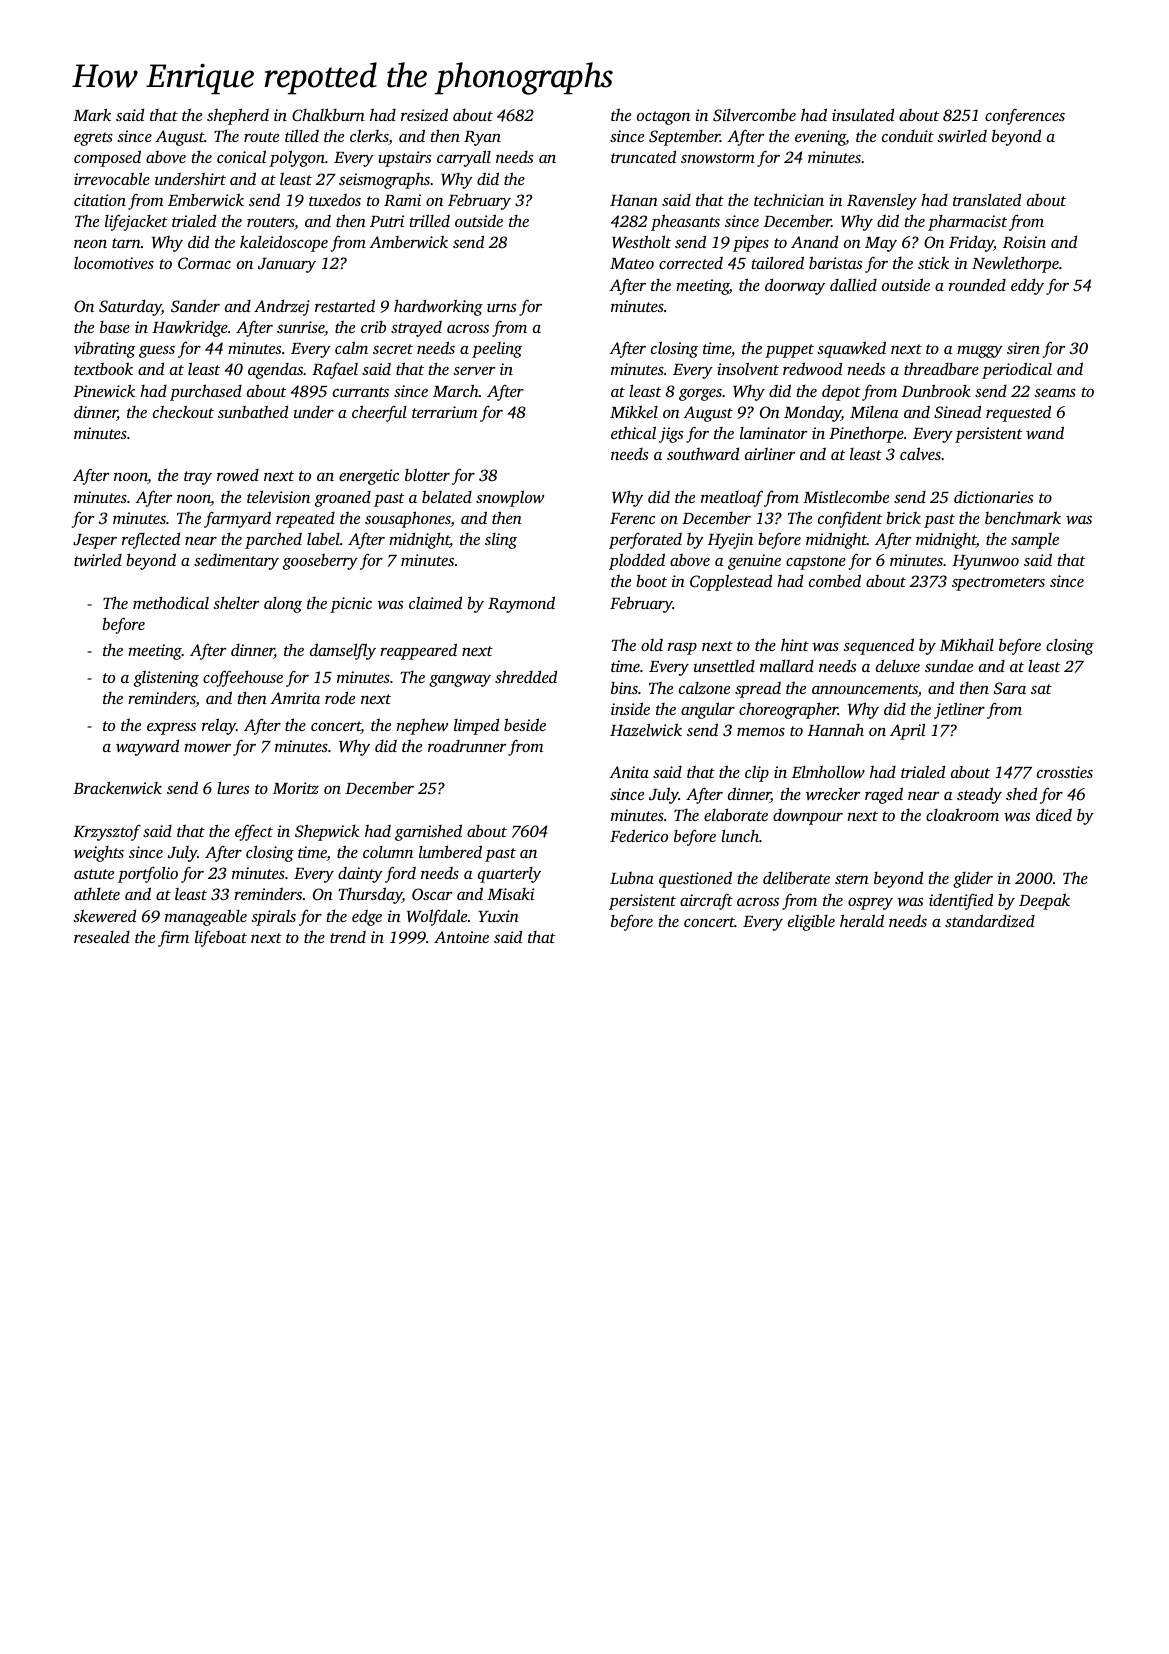  Describe the element at coordinates (633, 432) in the screenshot. I see `ethical` at that location.
